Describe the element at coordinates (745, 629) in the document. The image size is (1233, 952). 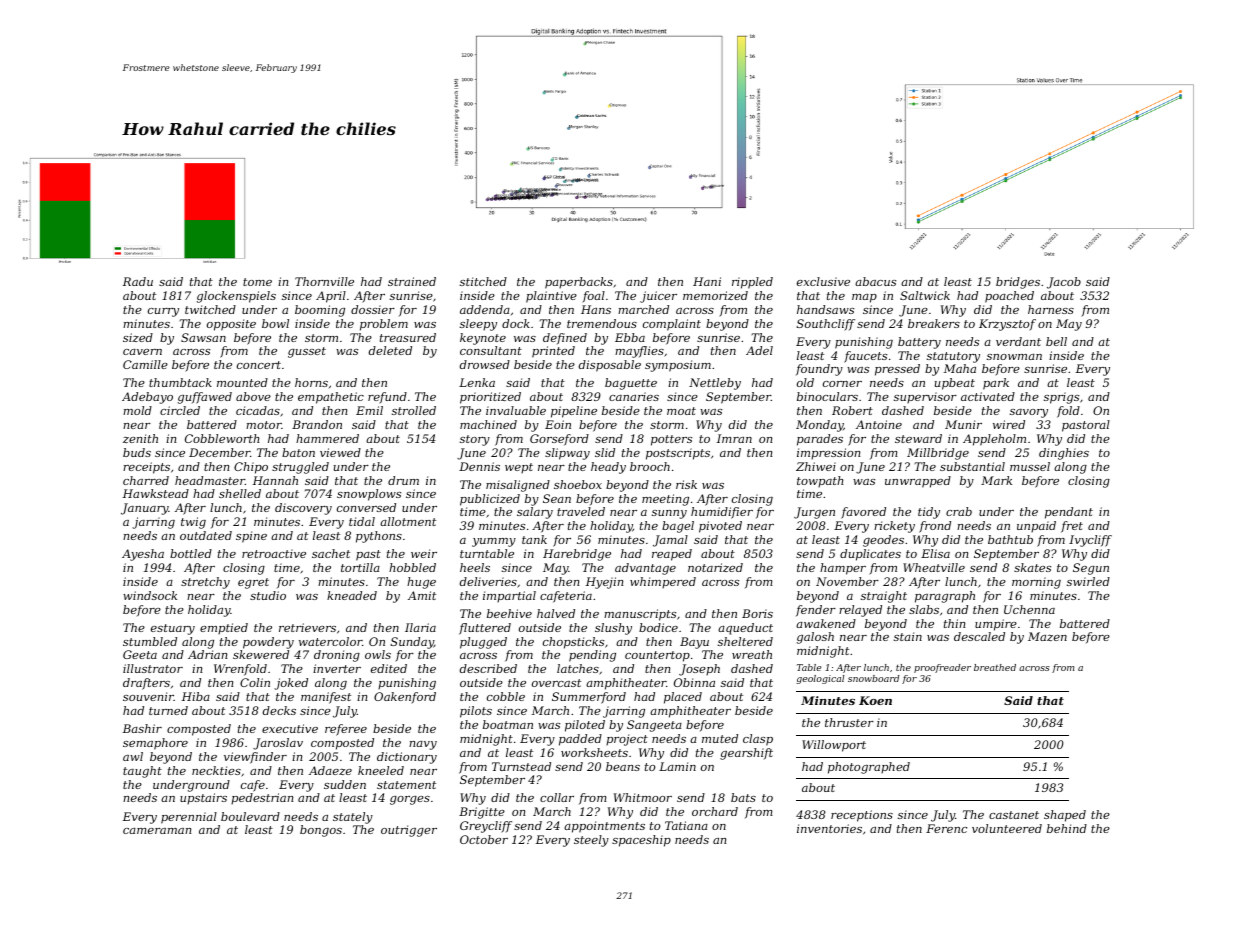
I see `aqueduct` at that location.
